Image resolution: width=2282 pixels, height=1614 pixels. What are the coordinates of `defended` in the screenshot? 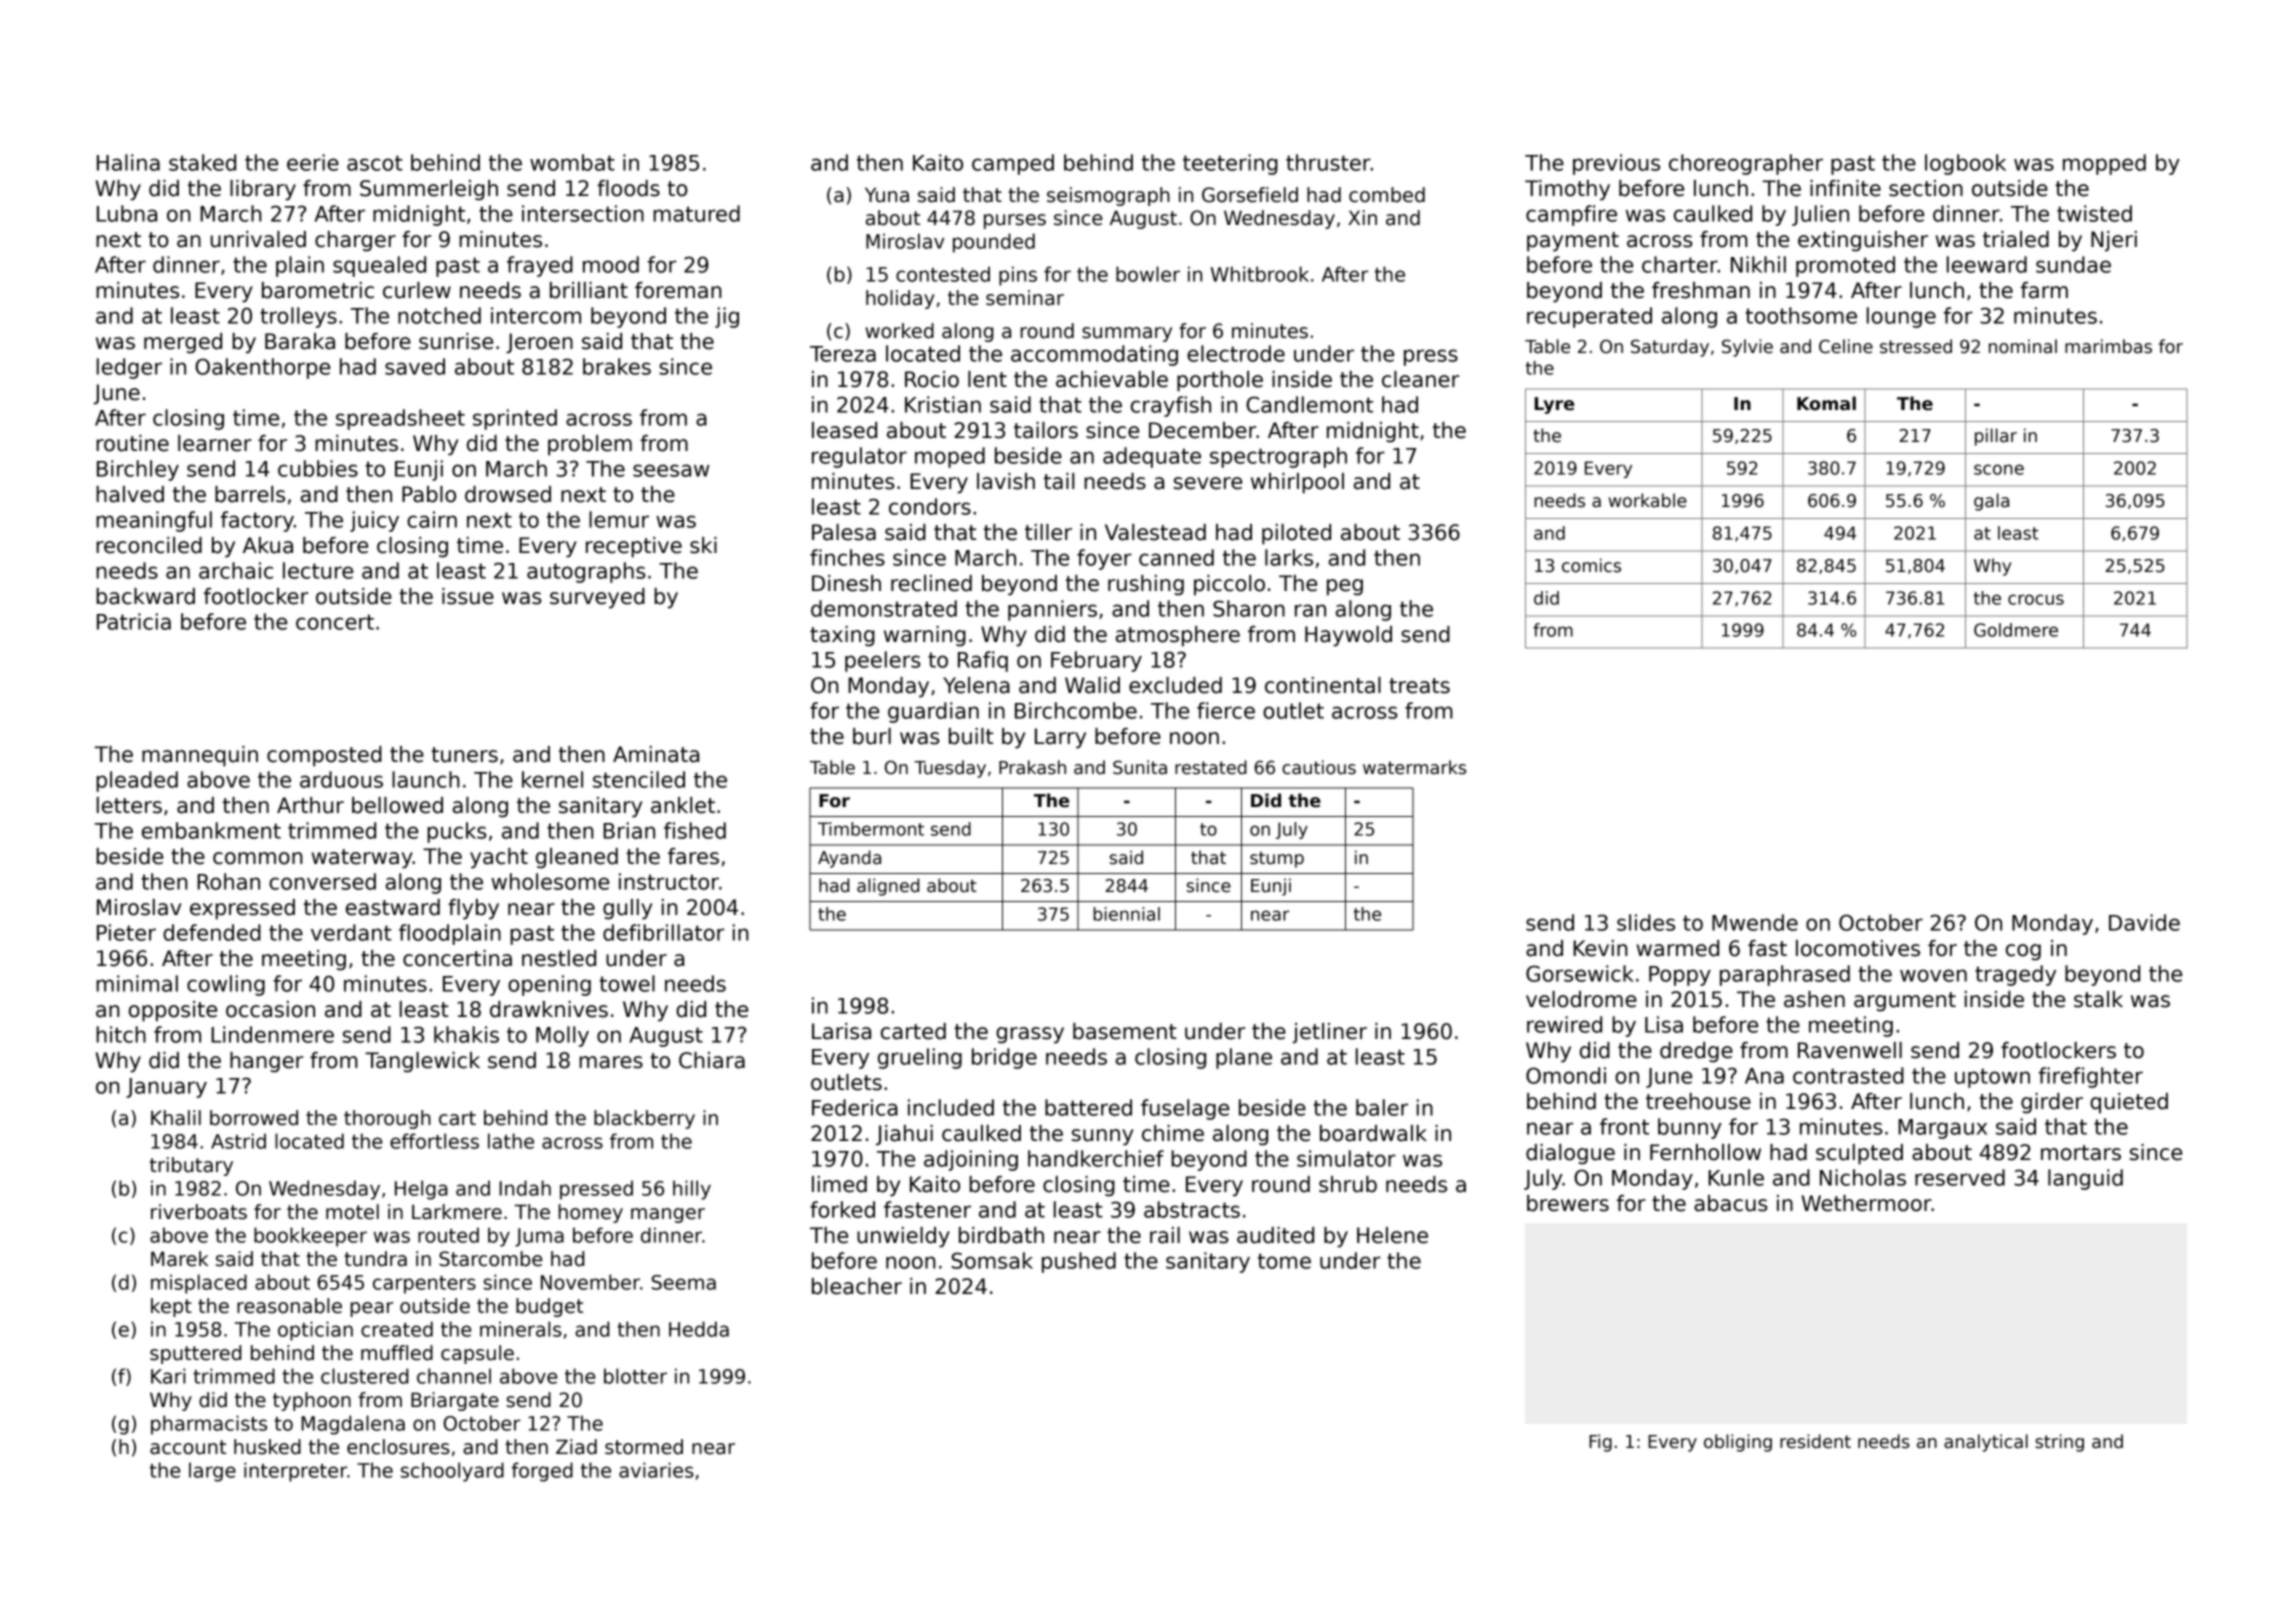 It's located at (212, 932).
